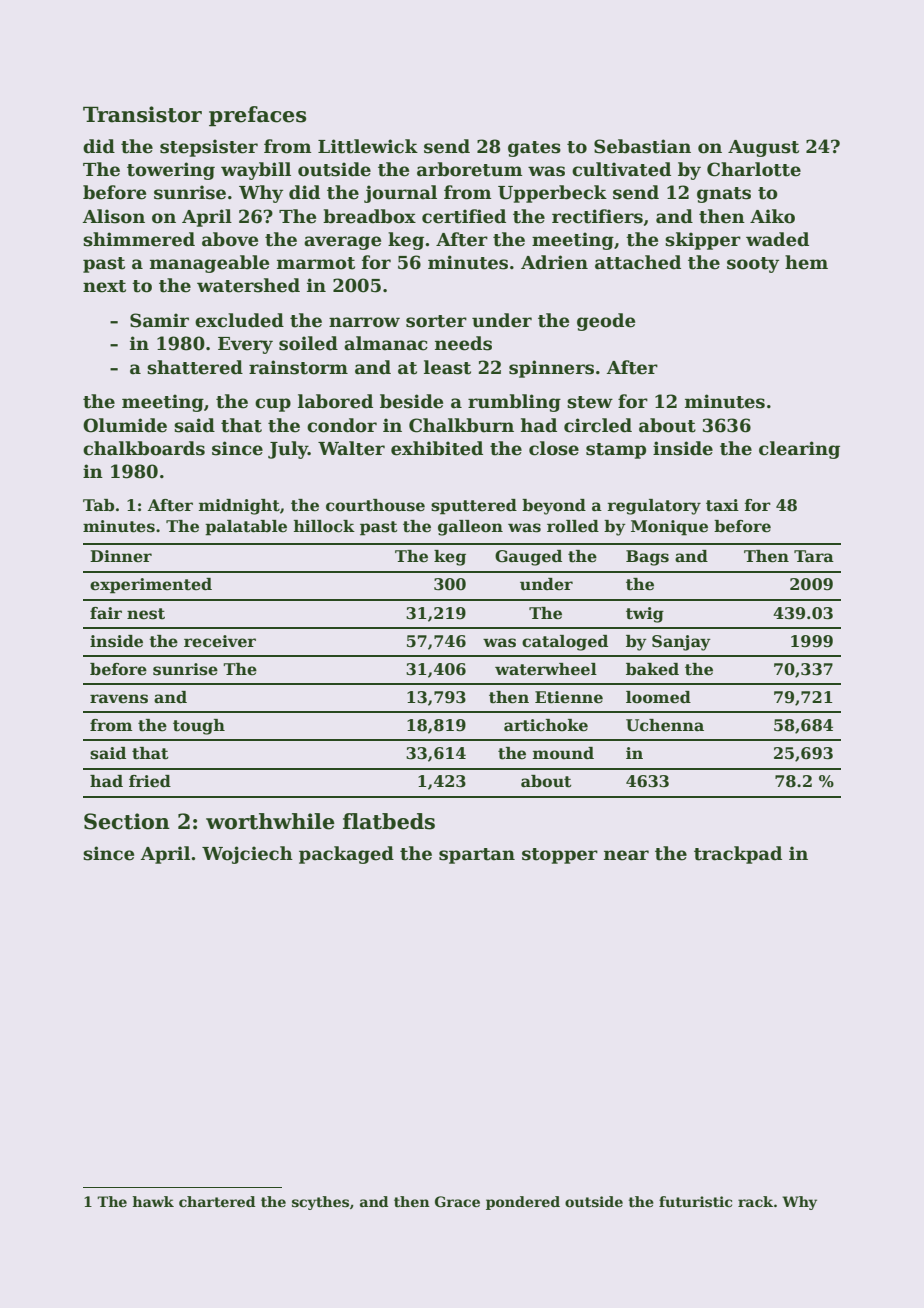 Image resolution: width=924 pixels, height=1308 pixels. Describe the element at coordinates (153, 1201) in the image. I see `hawk` at that location.
